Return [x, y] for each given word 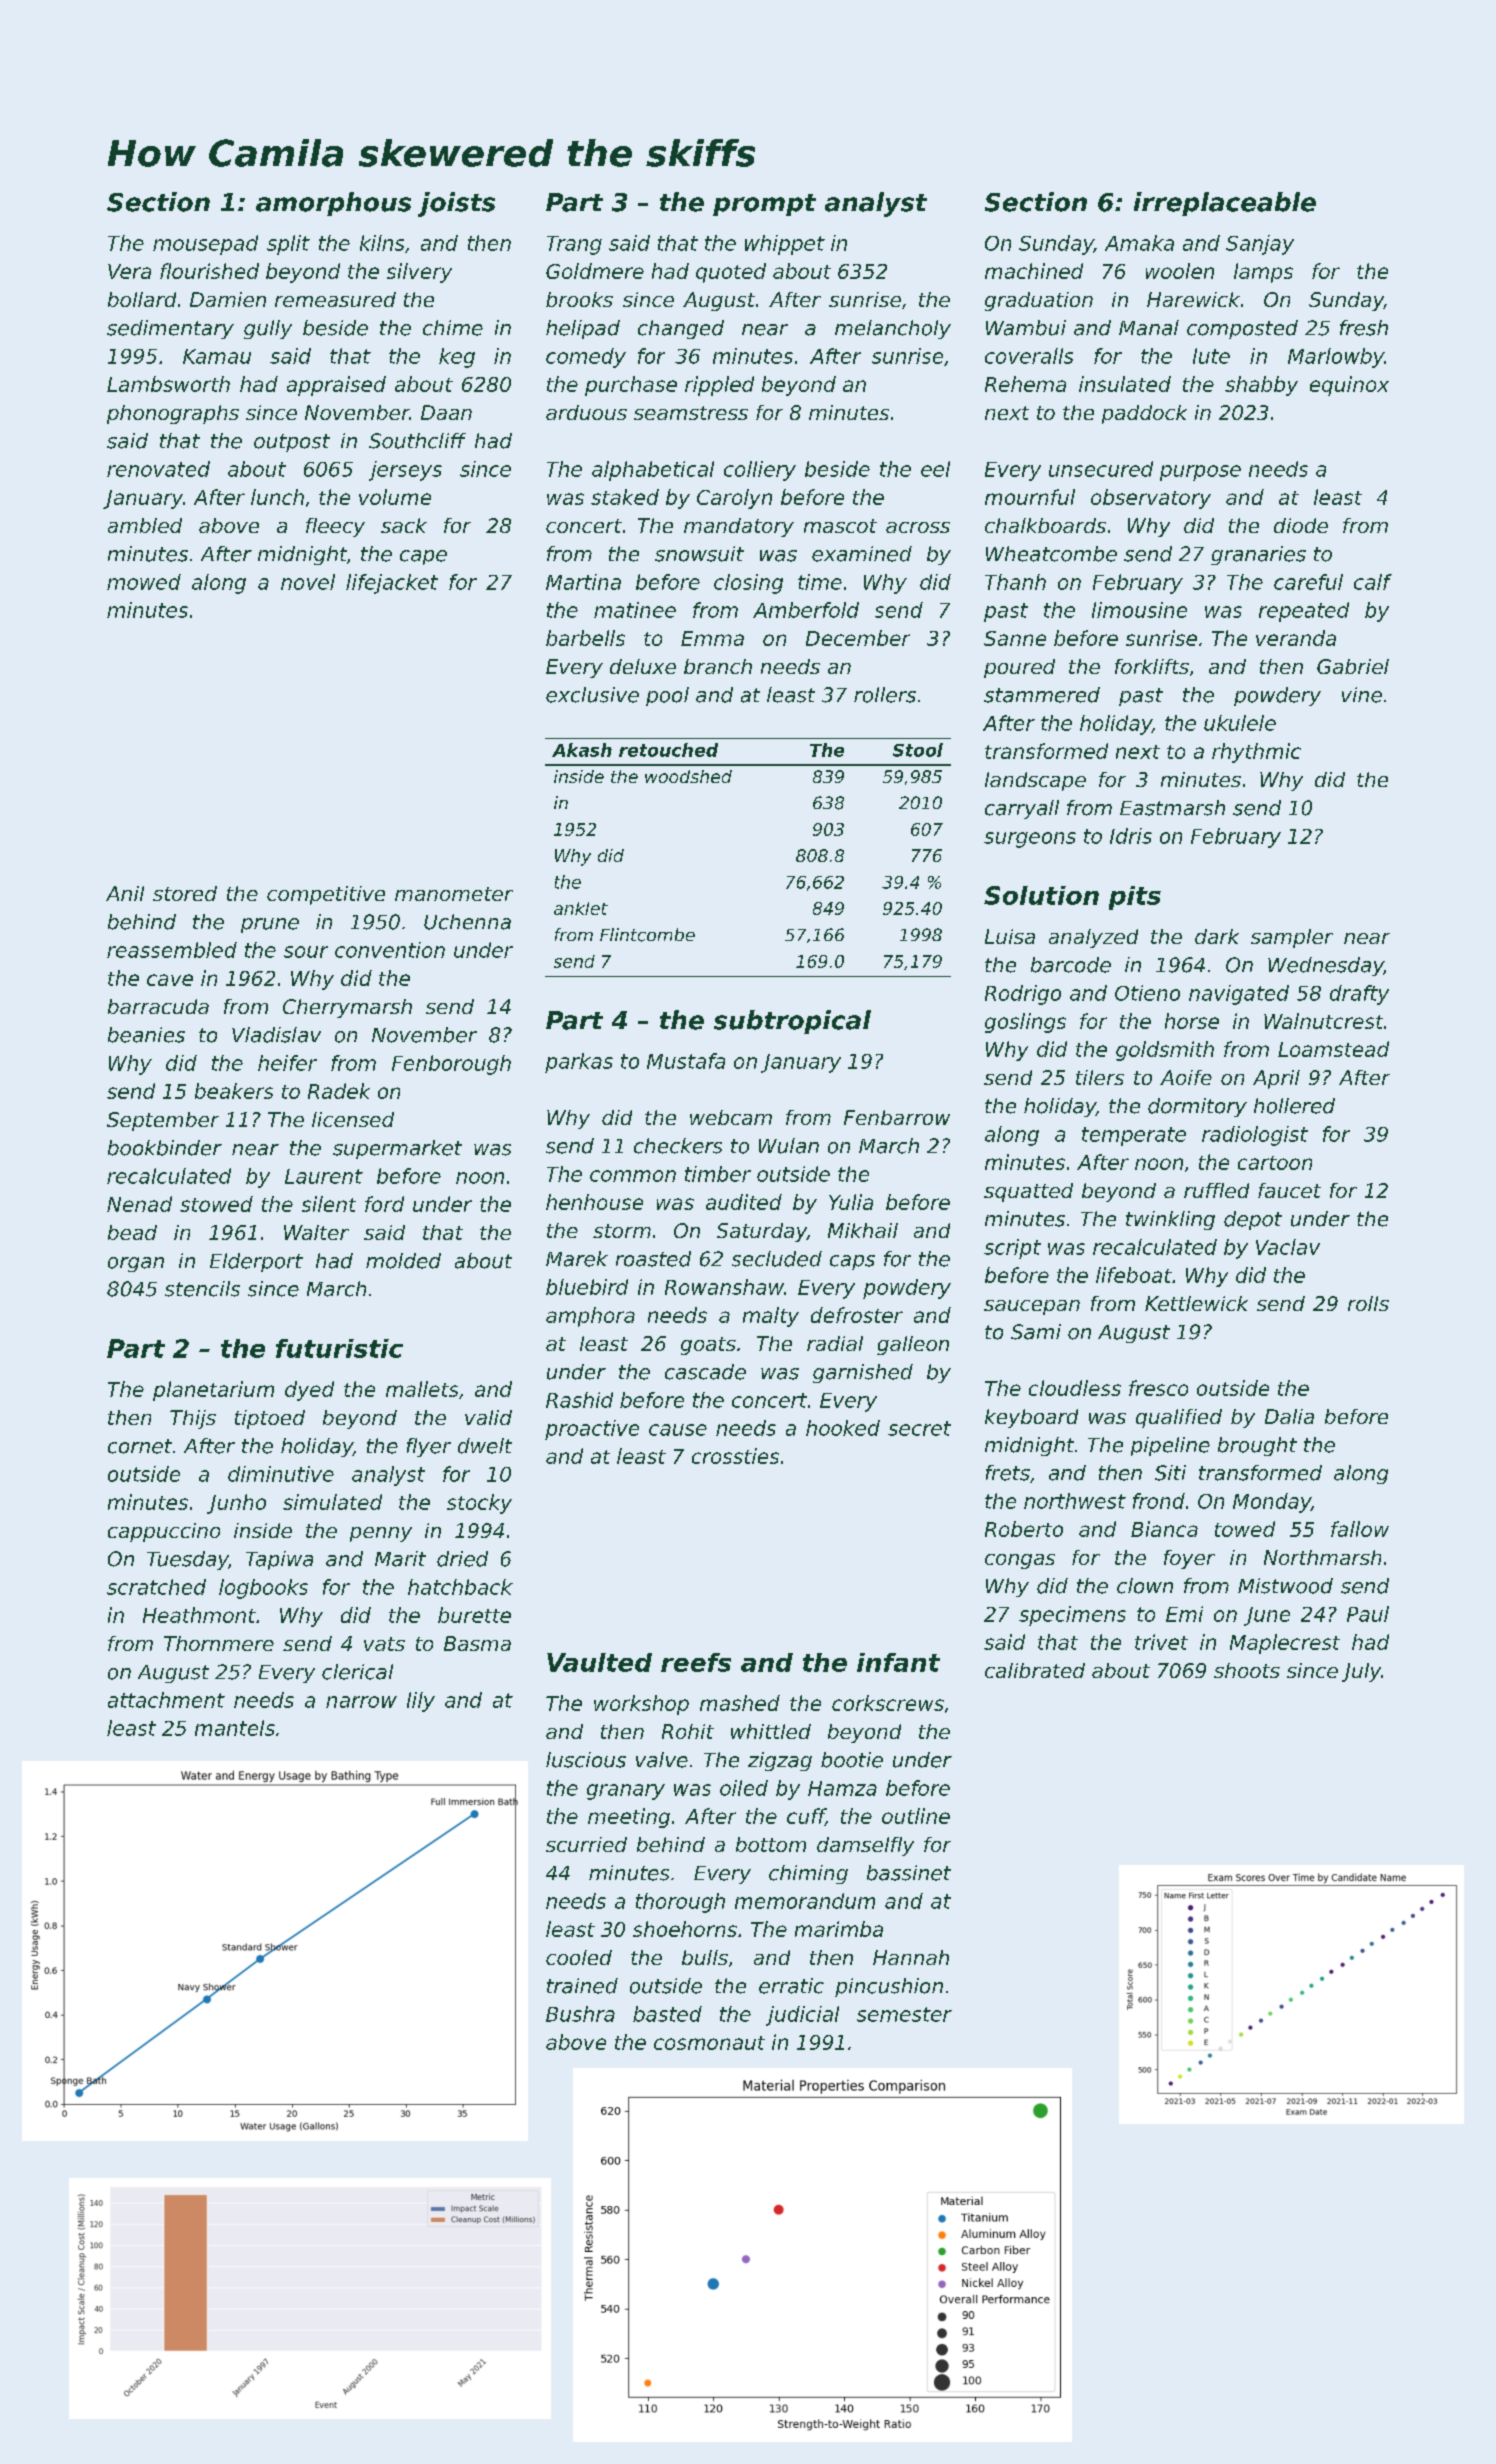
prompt [764, 205]
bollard [142, 299]
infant [898, 1662]
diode [1301, 525]
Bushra [580, 2014]
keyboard [1031, 1418]
